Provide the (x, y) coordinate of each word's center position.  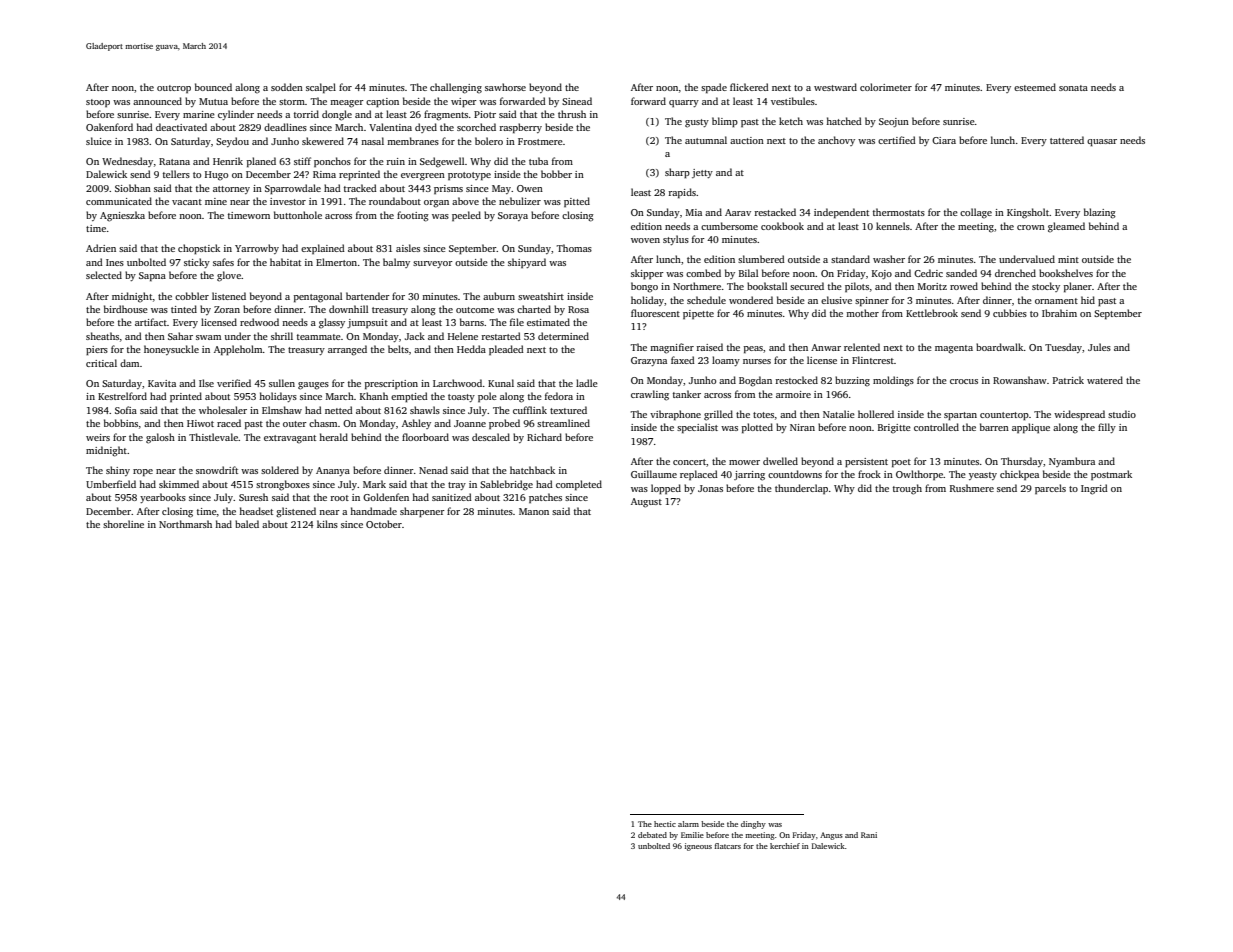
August (646, 503)
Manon (534, 511)
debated (652, 835)
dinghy (753, 825)
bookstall (767, 286)
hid (1088, 300)
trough (907, 489)
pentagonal (318, 297)
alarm (688, 824)
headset (256, 511)
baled (247, 524)
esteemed (1035, 87)
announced (157, 101)
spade (714, 88)
